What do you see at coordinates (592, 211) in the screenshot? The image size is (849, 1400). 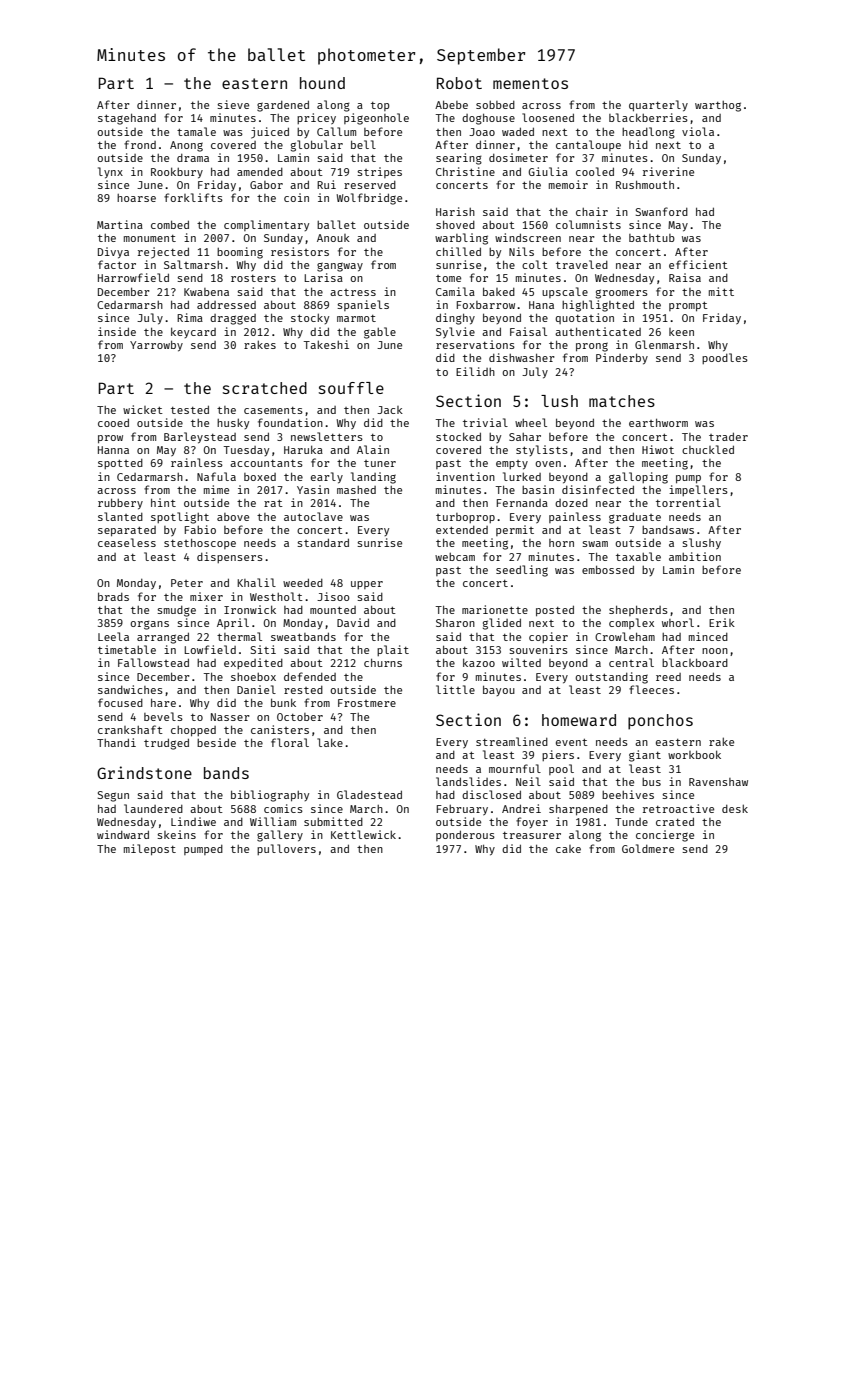 I see `chair` at bounding box center [592, 211].
